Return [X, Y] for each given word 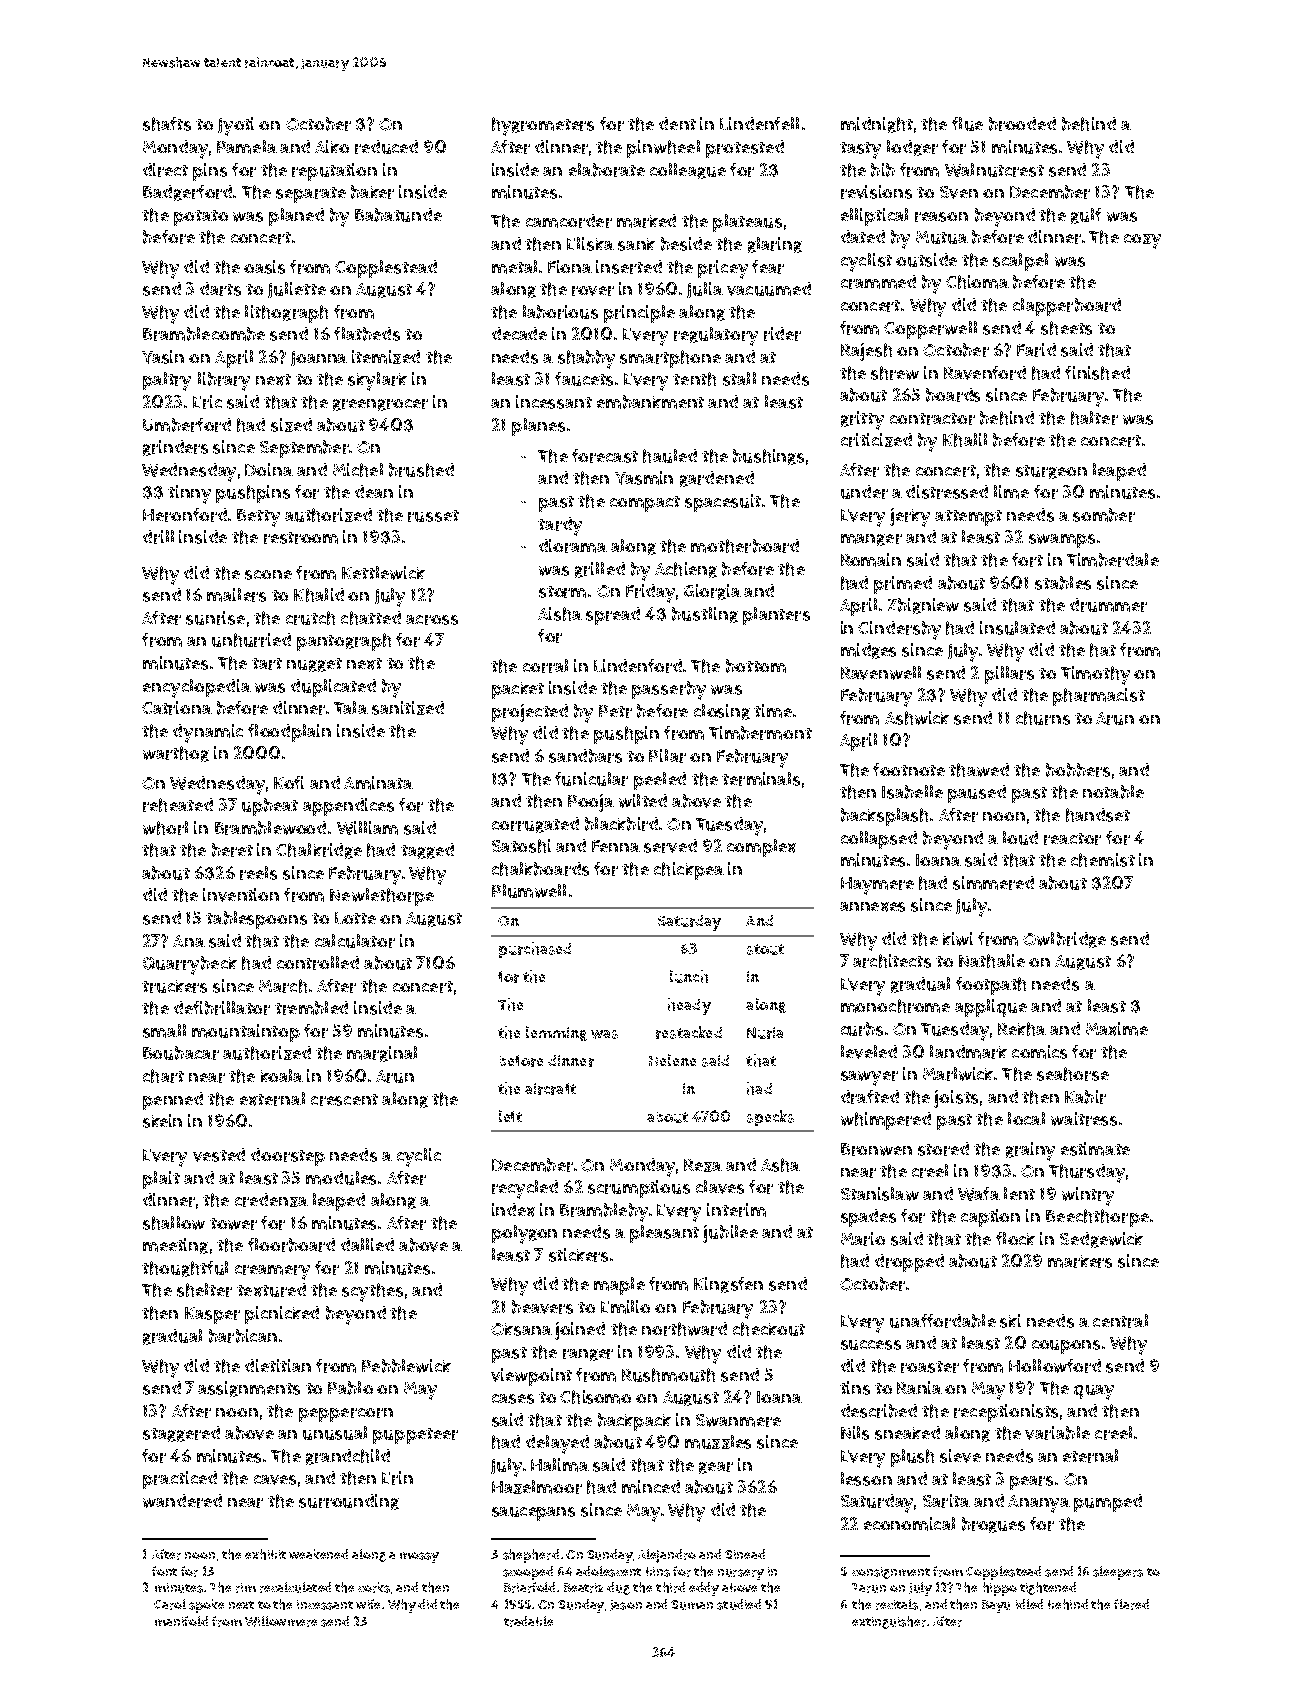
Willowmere [281, 1621]
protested [745, 149]
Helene [672, 1060]
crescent [344, 1100]
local [1026, 1118]
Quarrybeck [190, 965]
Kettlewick [383, 573]
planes [538, 427]
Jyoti [236, 126]
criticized [876, 440]
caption [990, 1218]
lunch [689, 976]
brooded [1022, 124]
